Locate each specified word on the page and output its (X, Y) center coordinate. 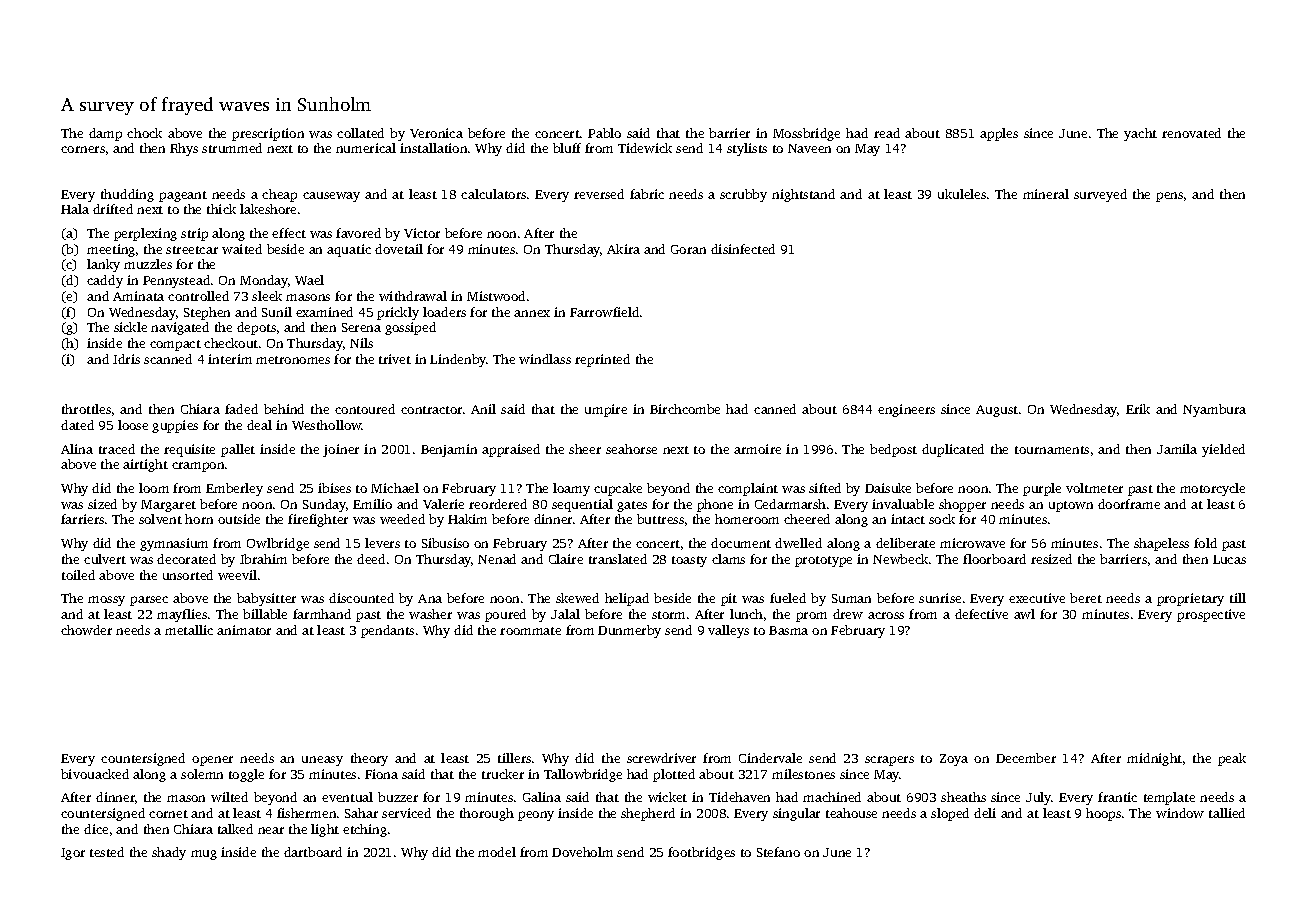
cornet (168, 814)
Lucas (1229, 559)
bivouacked (95, 774)
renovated (1191, 133)
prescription (268, 134)
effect (289, 233)
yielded (1223, 450)
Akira (623, 249)
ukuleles (962, 194)
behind (284, 409)
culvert (105, 559)
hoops (1103, 814)
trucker (503, 774)
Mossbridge (806, 134)
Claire (566, 559)
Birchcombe (685, 409)
